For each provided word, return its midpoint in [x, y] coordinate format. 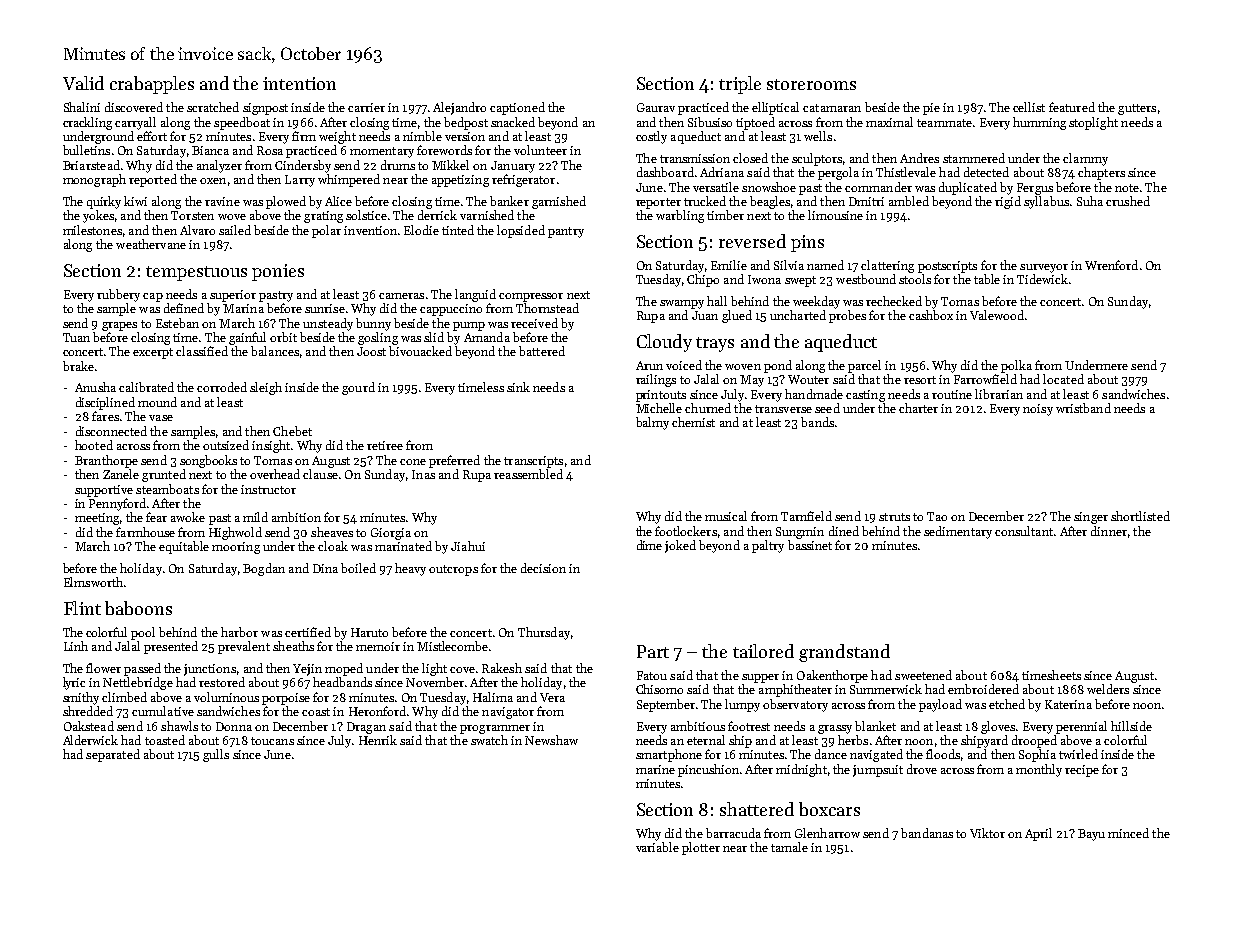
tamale [789, 847]
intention [299, 83]
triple [740, 85]
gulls [216, 755]
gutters [1137, 109]
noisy [1038, 410]
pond [778, 366]
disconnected [111, 431]
